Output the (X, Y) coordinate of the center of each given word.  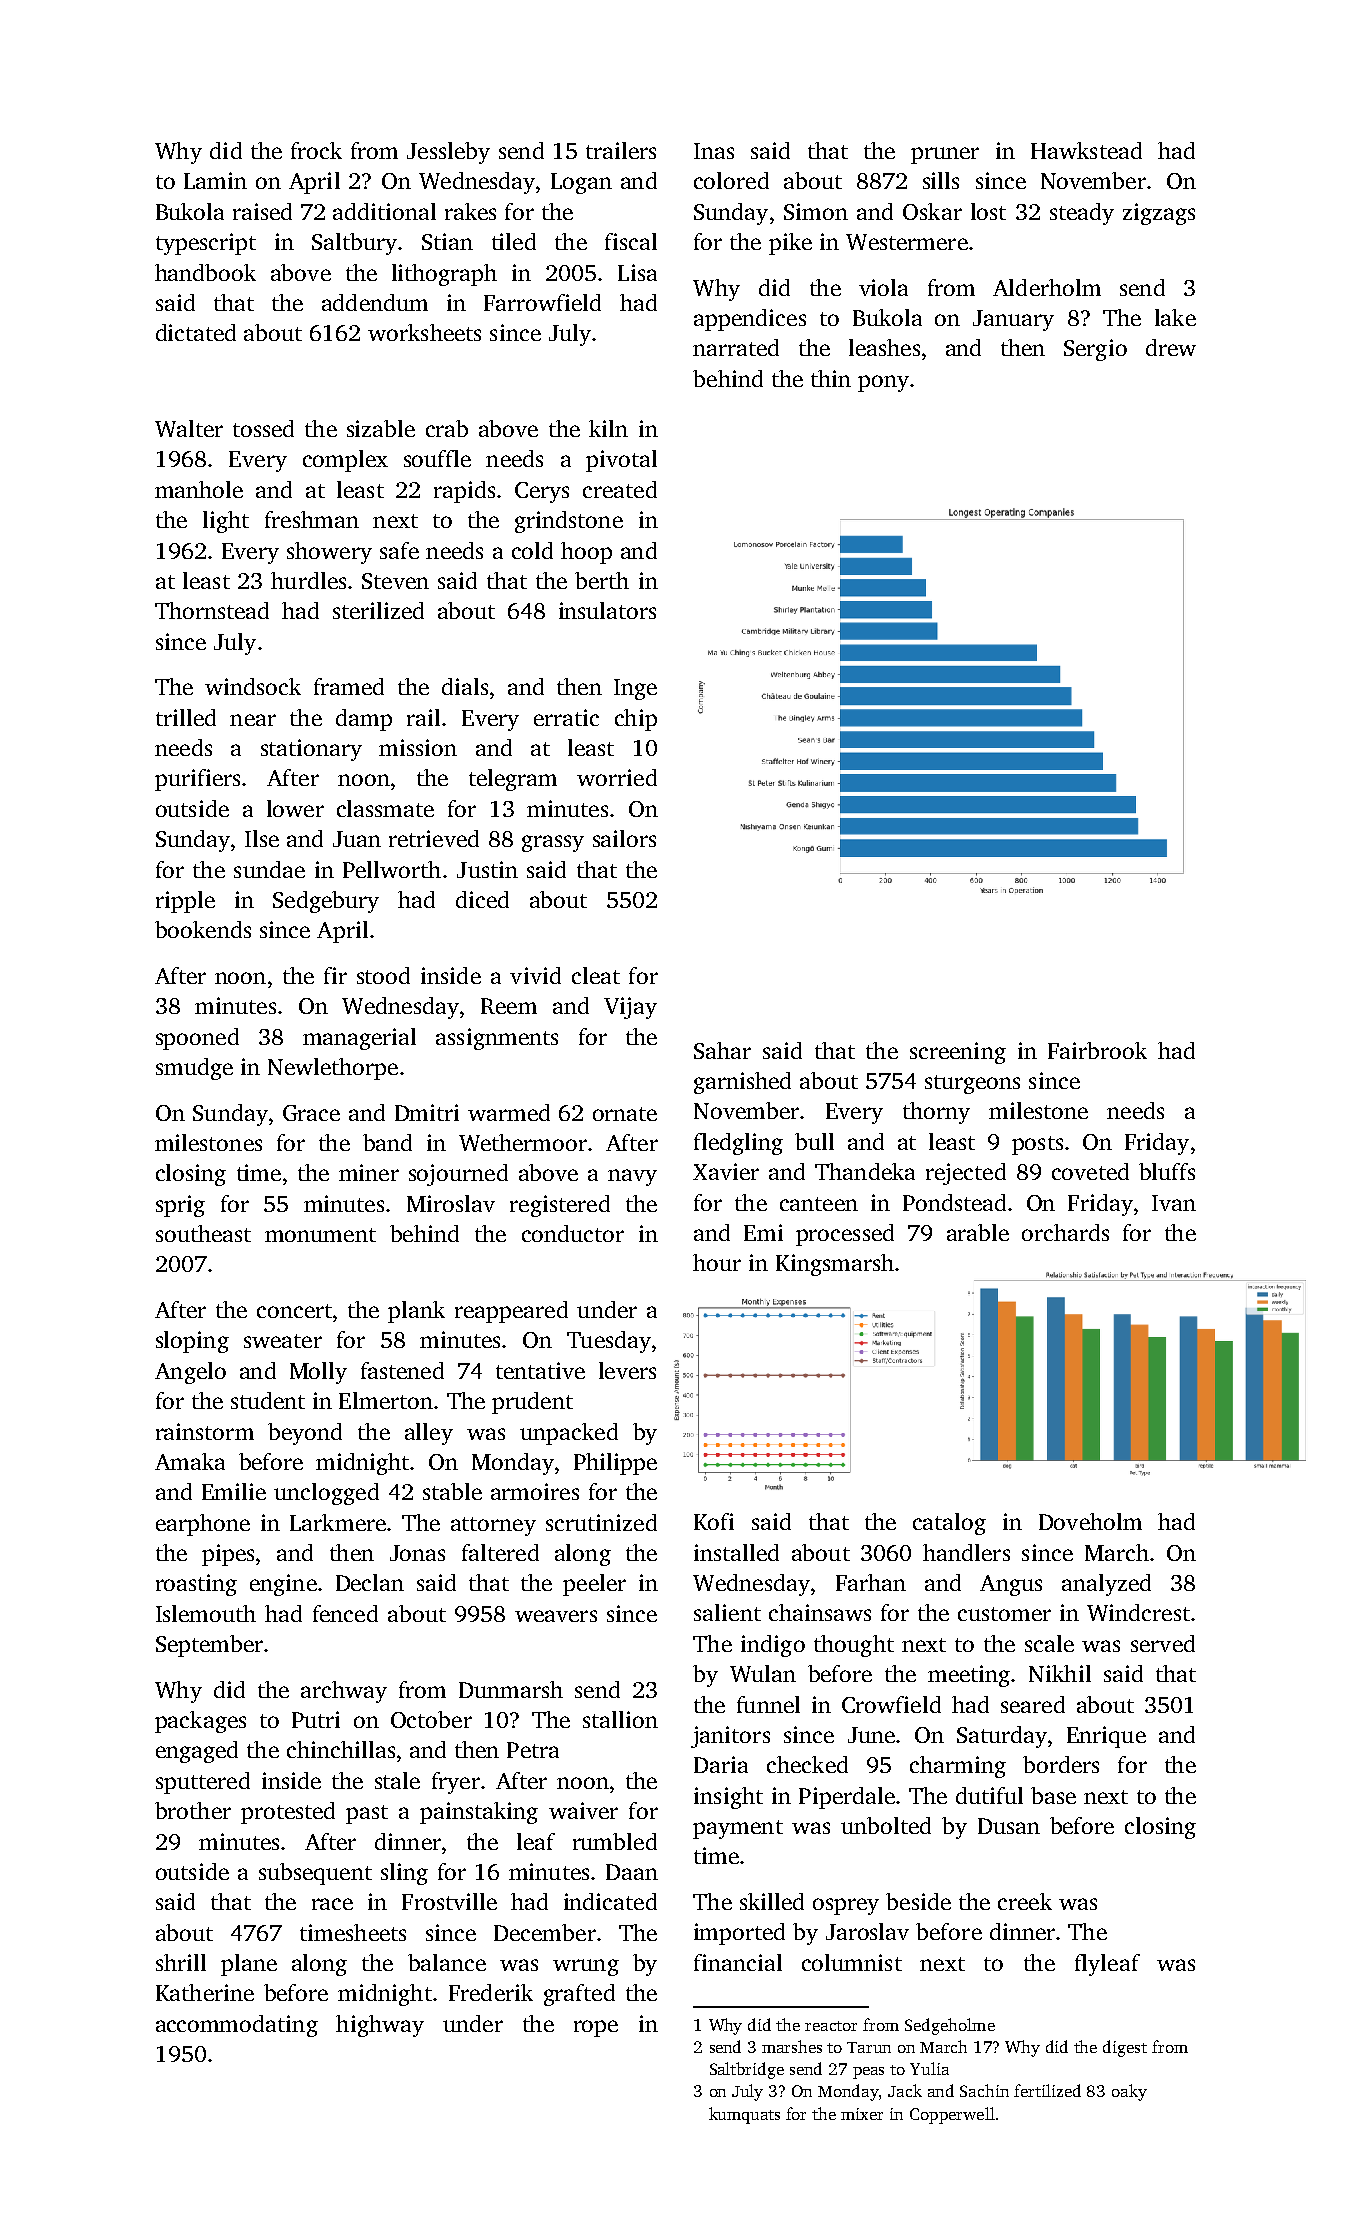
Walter (189, 428)
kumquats (744, 2115)
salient (727, 1612)
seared (1033, 1704)
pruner (945, 155)
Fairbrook (1097, 1050)
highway (380, 2026)
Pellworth (392, 869)
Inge (635, 689)
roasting (196, 1585)
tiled (514, 241)
